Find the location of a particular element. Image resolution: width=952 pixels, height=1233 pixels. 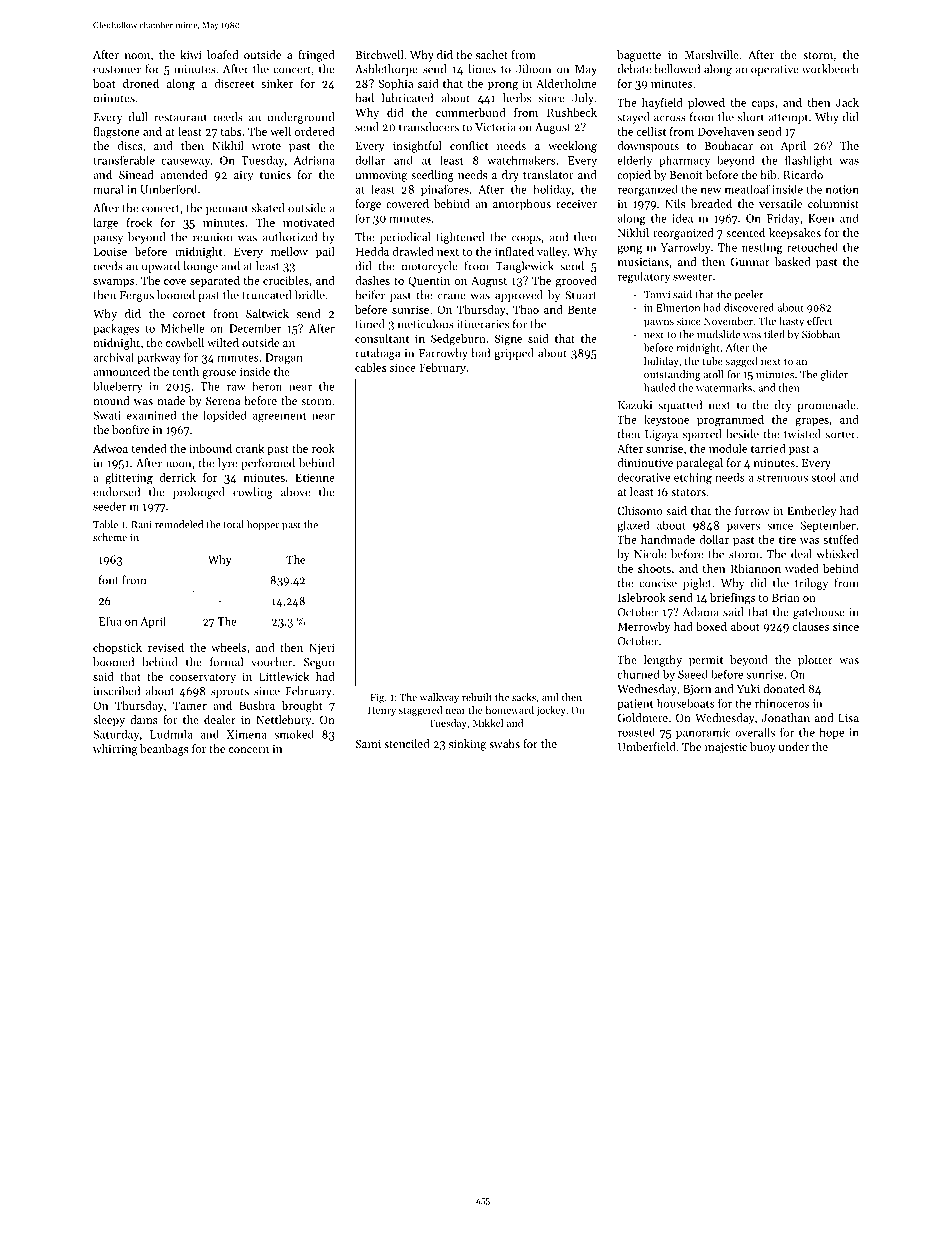

Marshville is located at coordinates (712, 54).
